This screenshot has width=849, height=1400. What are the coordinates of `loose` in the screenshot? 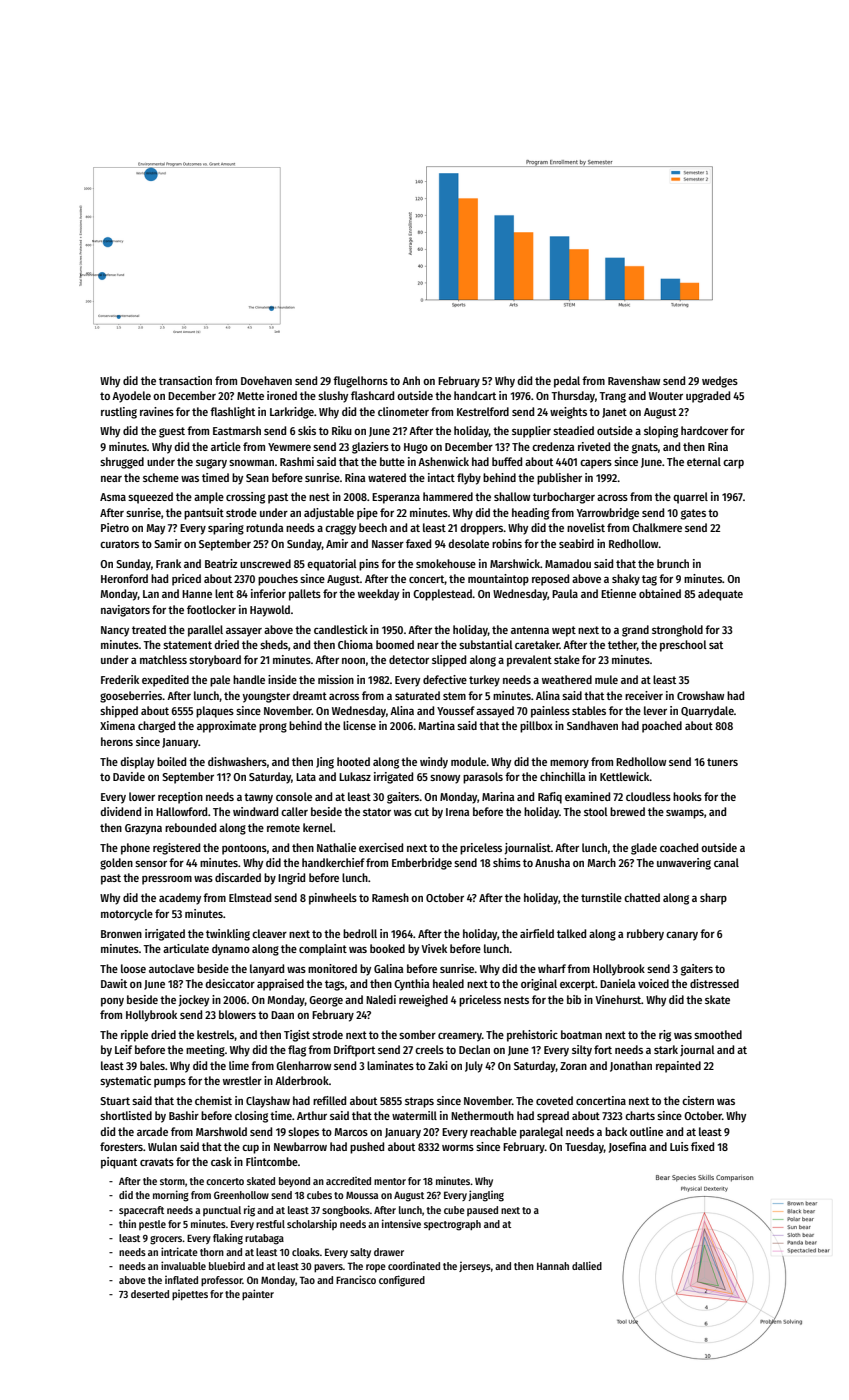 It's located at (133, 968).
